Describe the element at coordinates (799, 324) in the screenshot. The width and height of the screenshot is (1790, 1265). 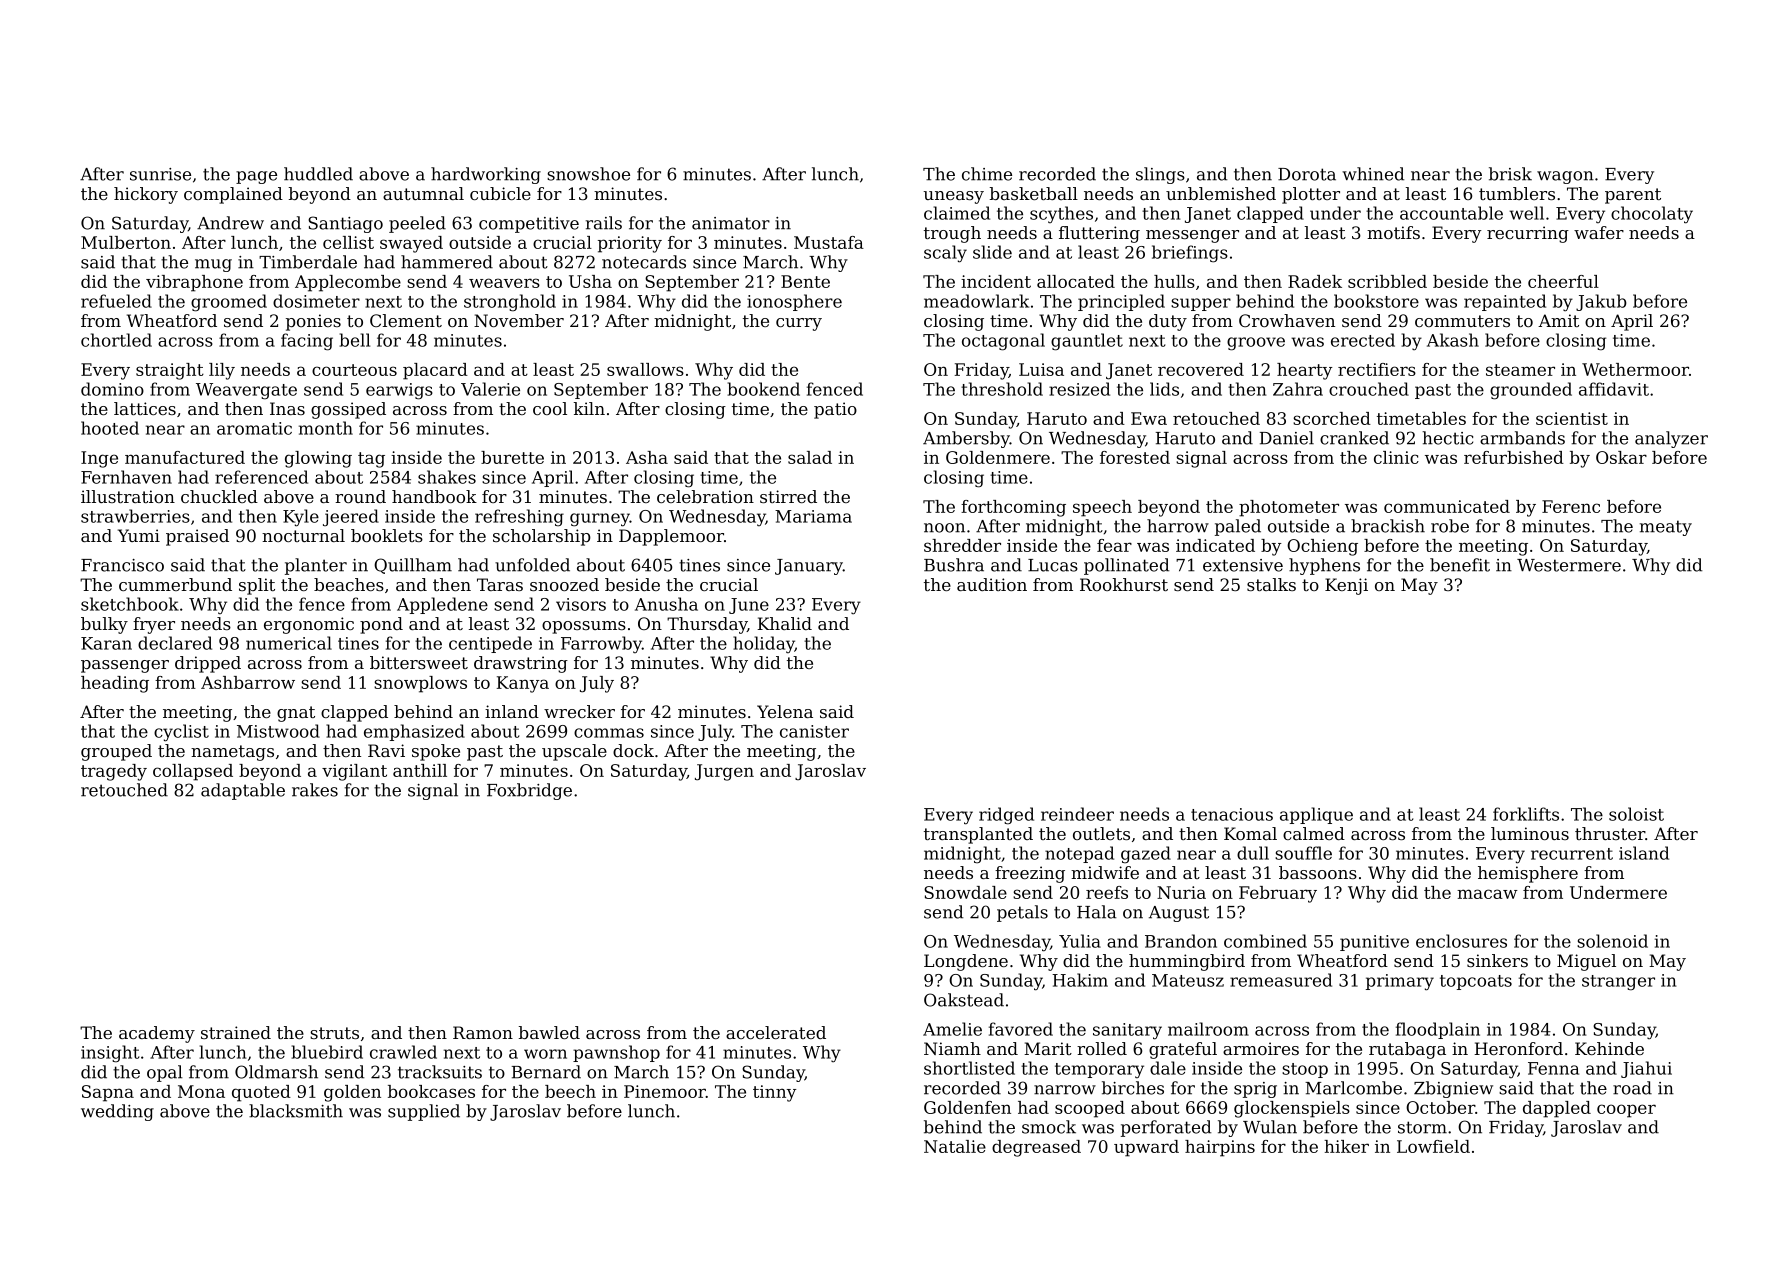
I see `curry` at that location.
